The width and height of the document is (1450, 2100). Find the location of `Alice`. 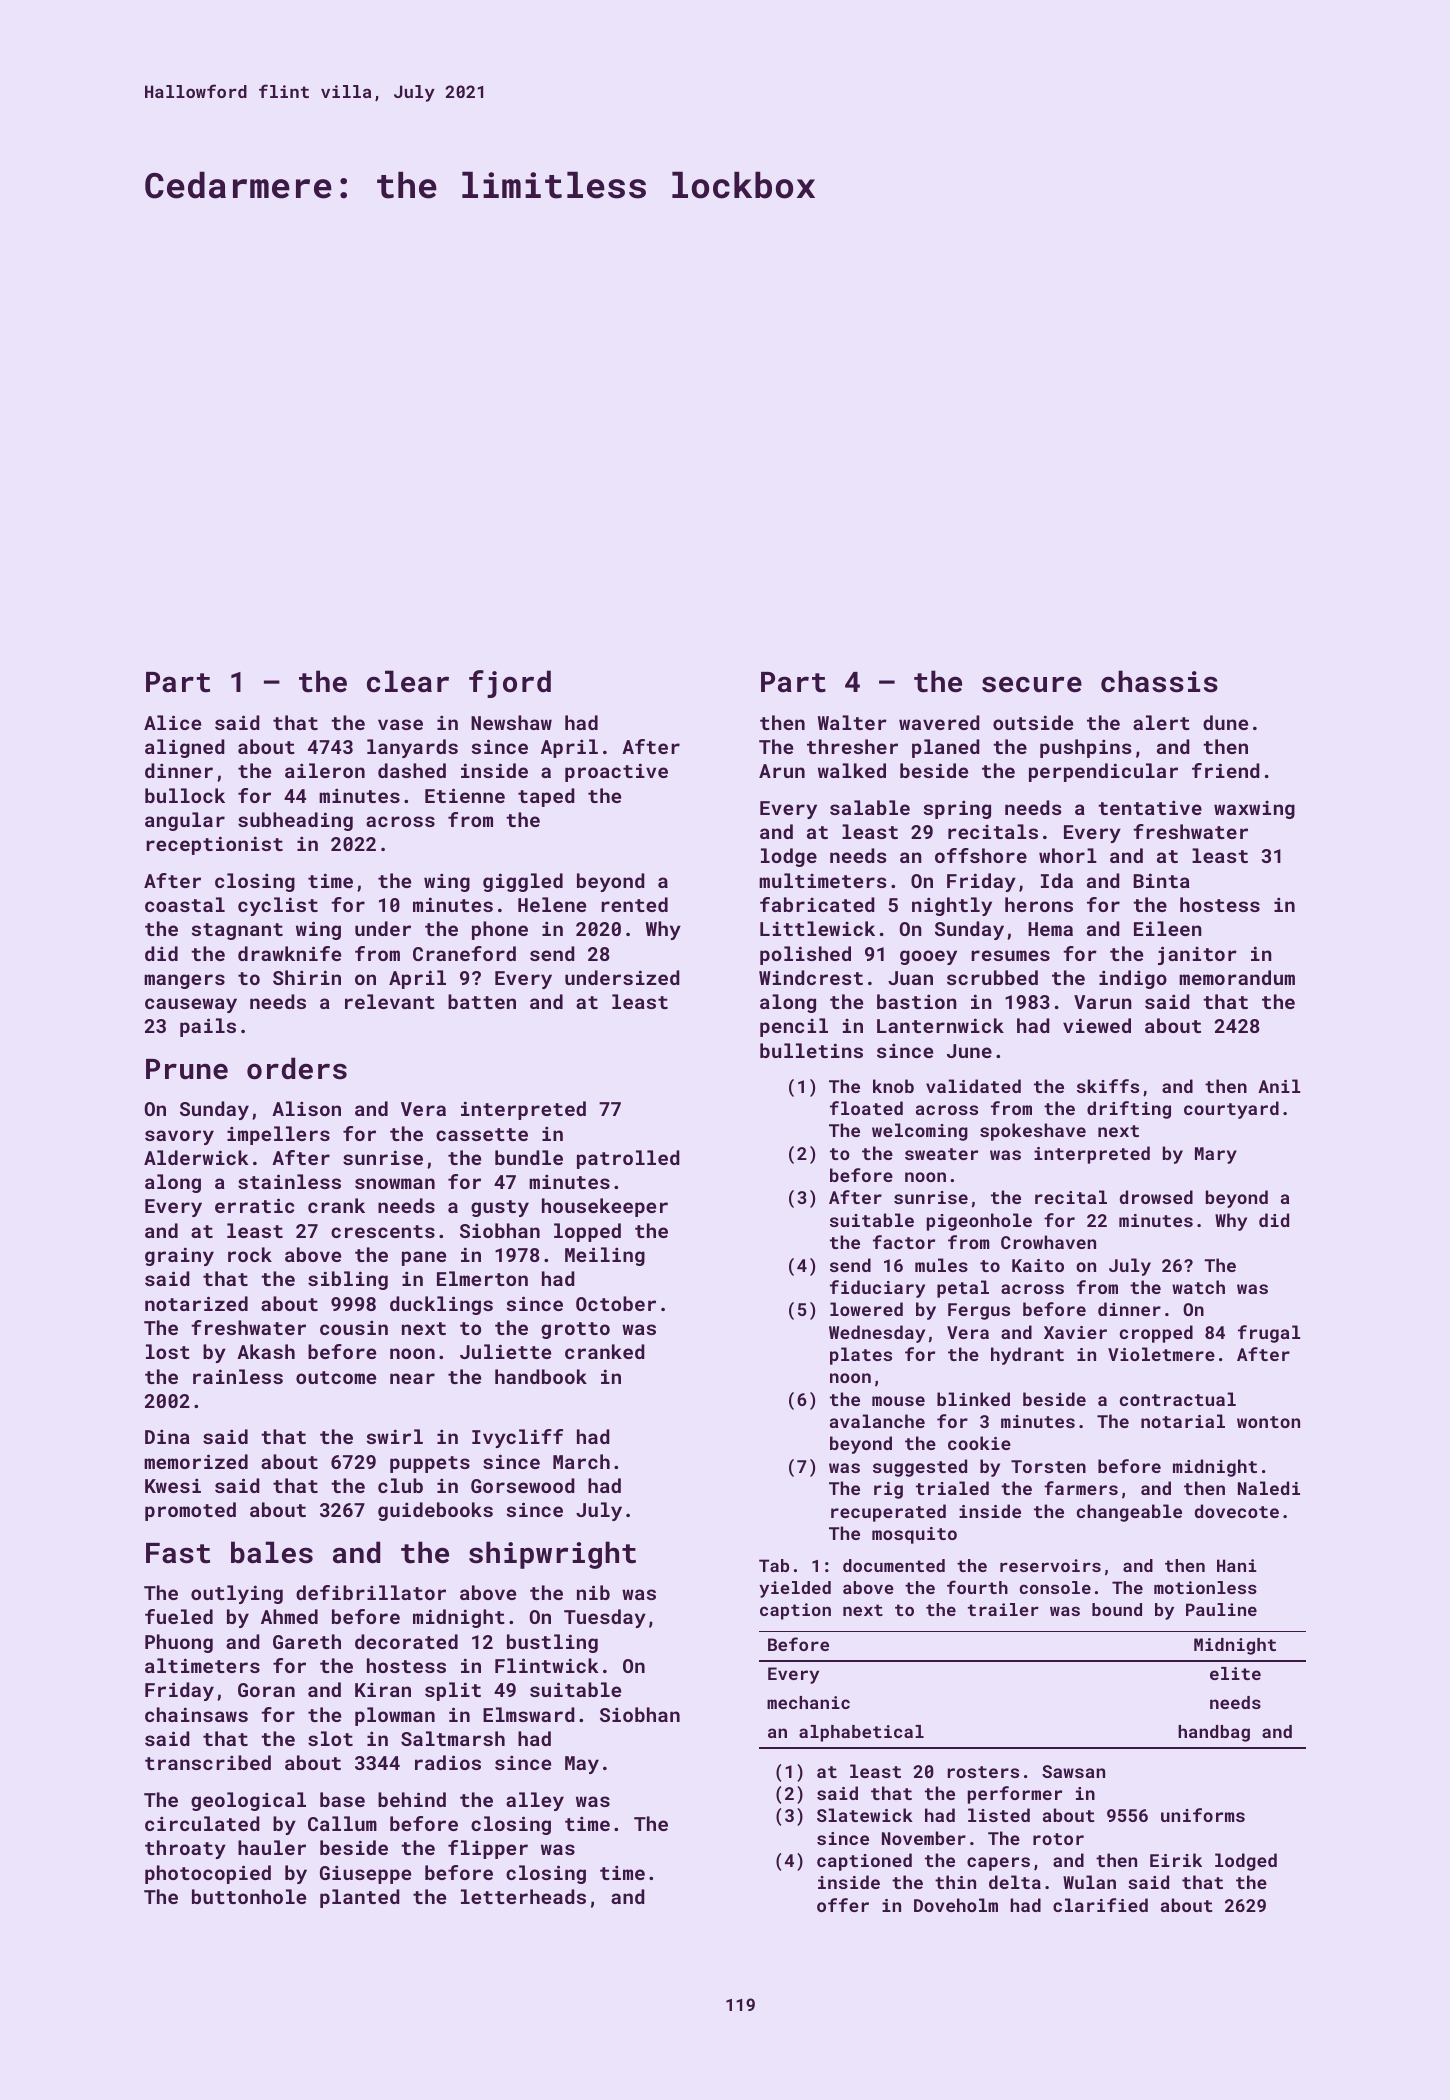

Alice is located at coordinates (172, 722).
